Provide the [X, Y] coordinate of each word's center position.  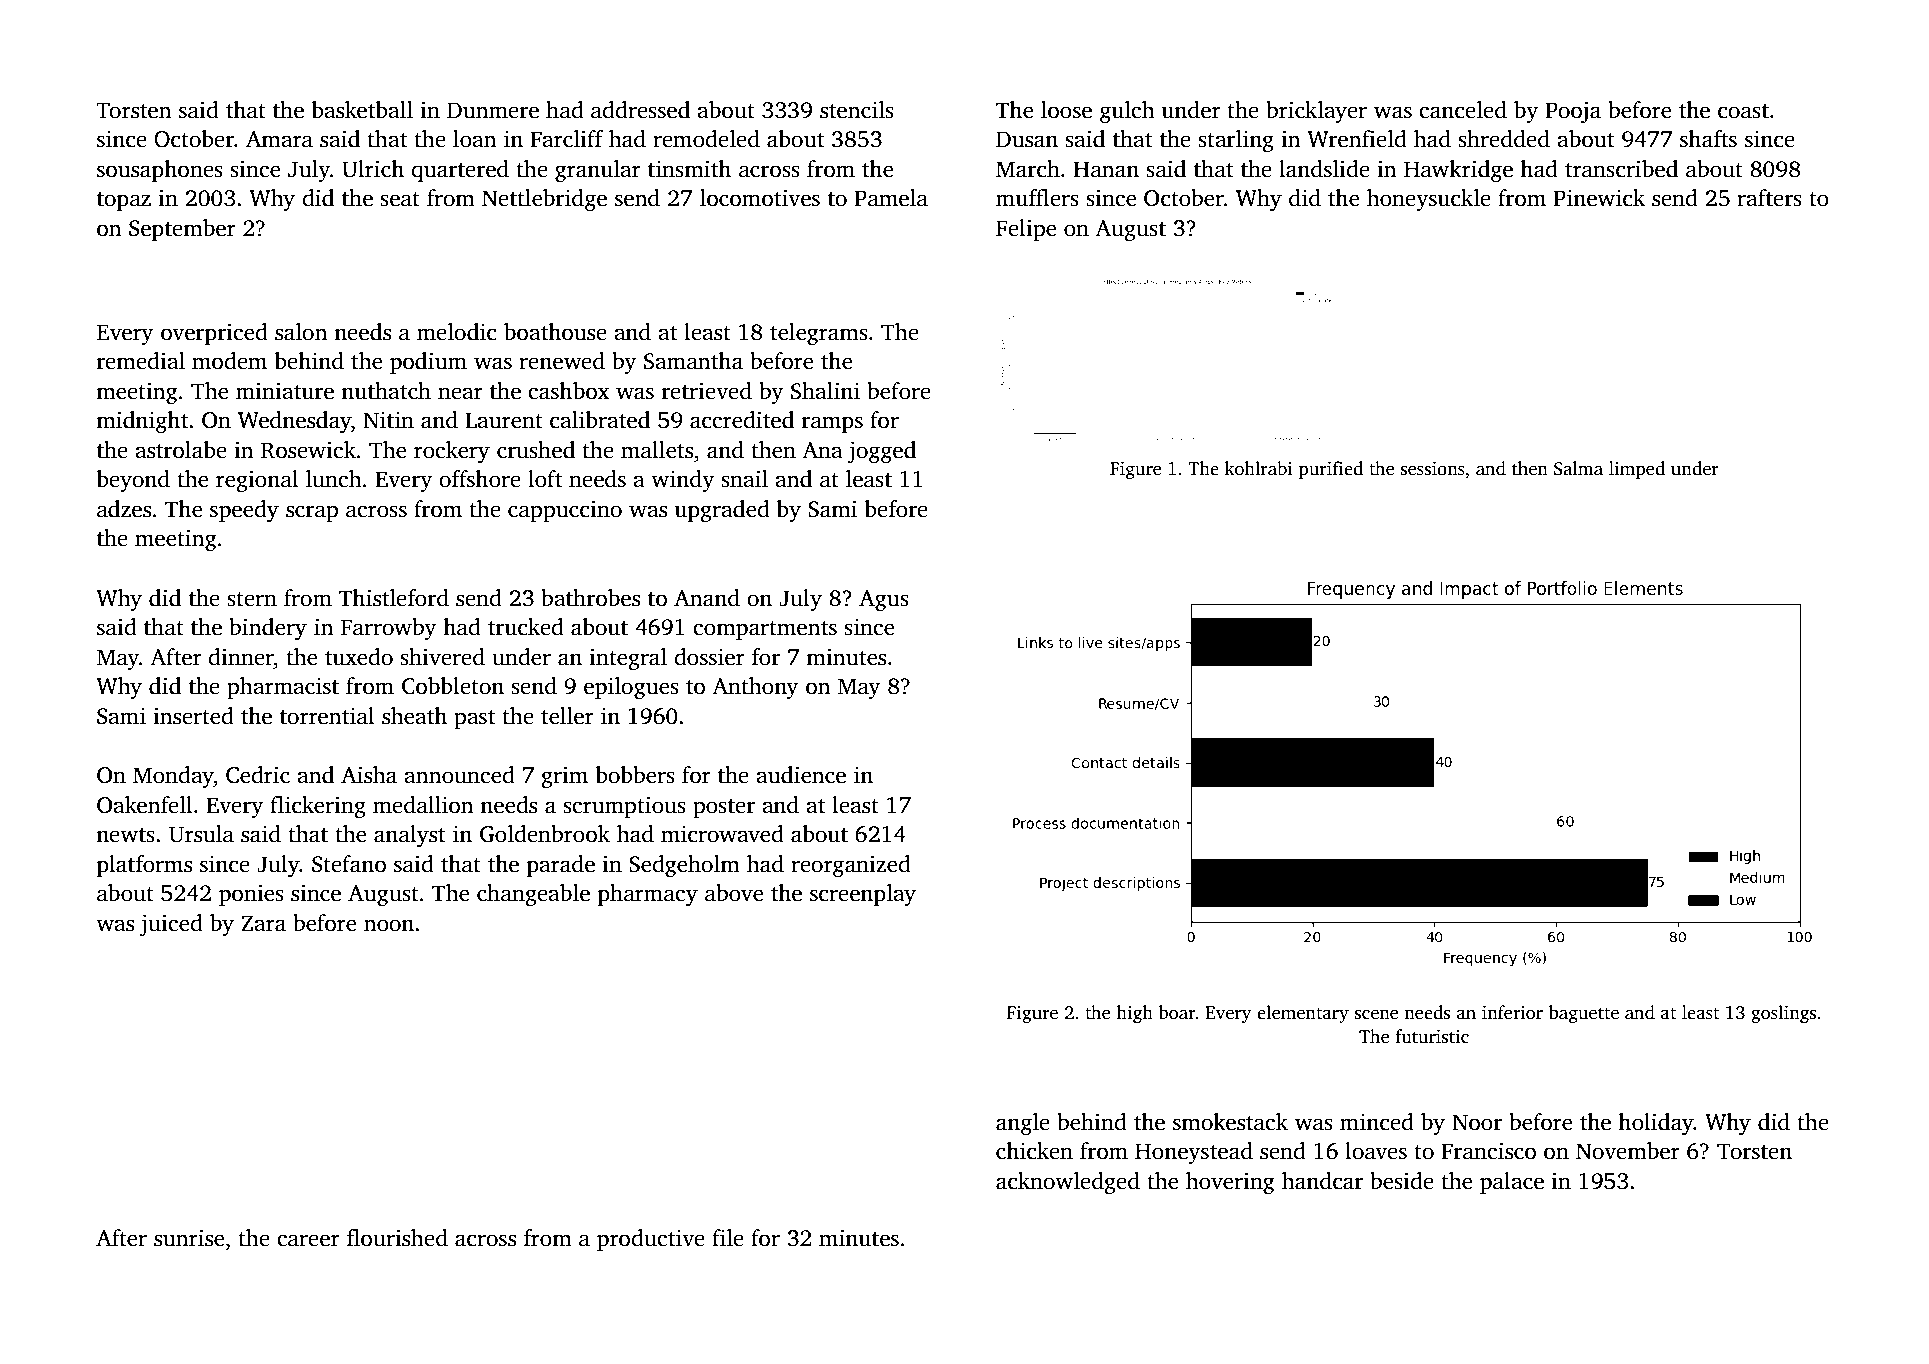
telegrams [819, 334]
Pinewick [1599, 198]
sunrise [189, 1238]
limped [1637, 470]
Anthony [755, 688]
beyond [133, 481]
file [728, 1238]
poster [724, 808]
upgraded [722, 511]
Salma [1578, 468]
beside [1402, 1181]
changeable [533, 895]
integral [628, 659]
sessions [1433, 468]
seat [400, 199]
